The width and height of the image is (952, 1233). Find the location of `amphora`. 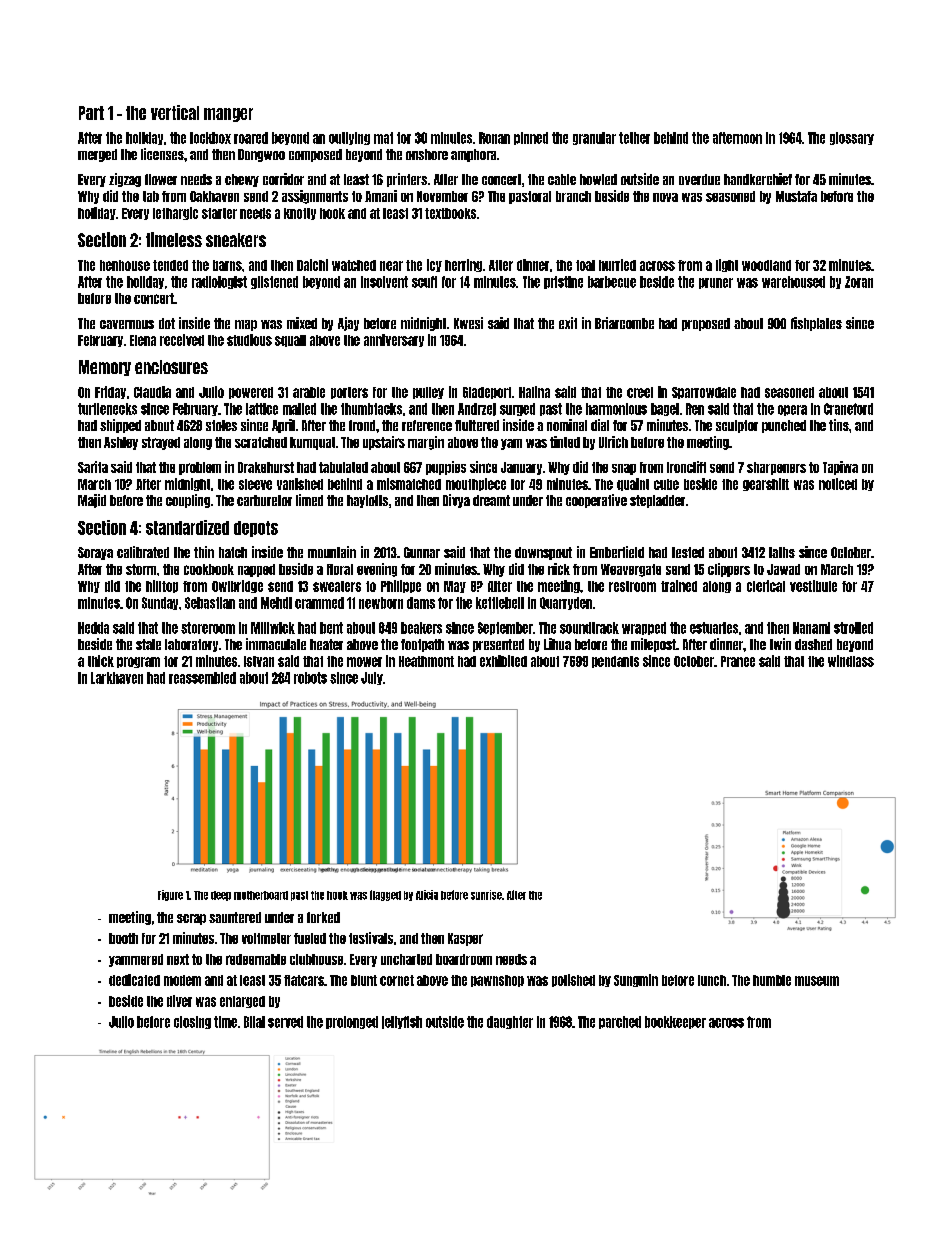

amphora is located at coordinates (473, 155).
